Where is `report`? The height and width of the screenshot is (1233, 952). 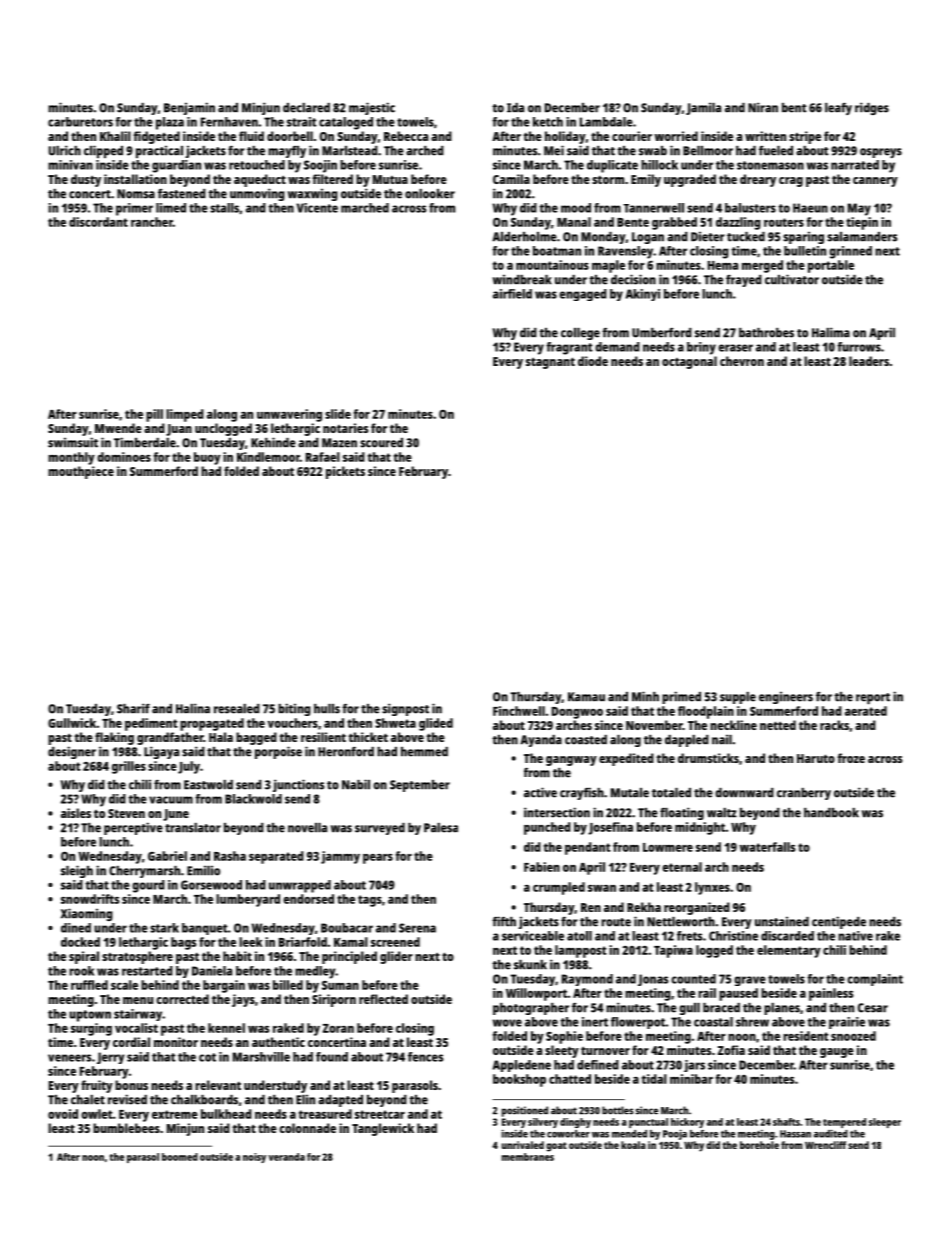
report is located at coordinates (873, 698).
